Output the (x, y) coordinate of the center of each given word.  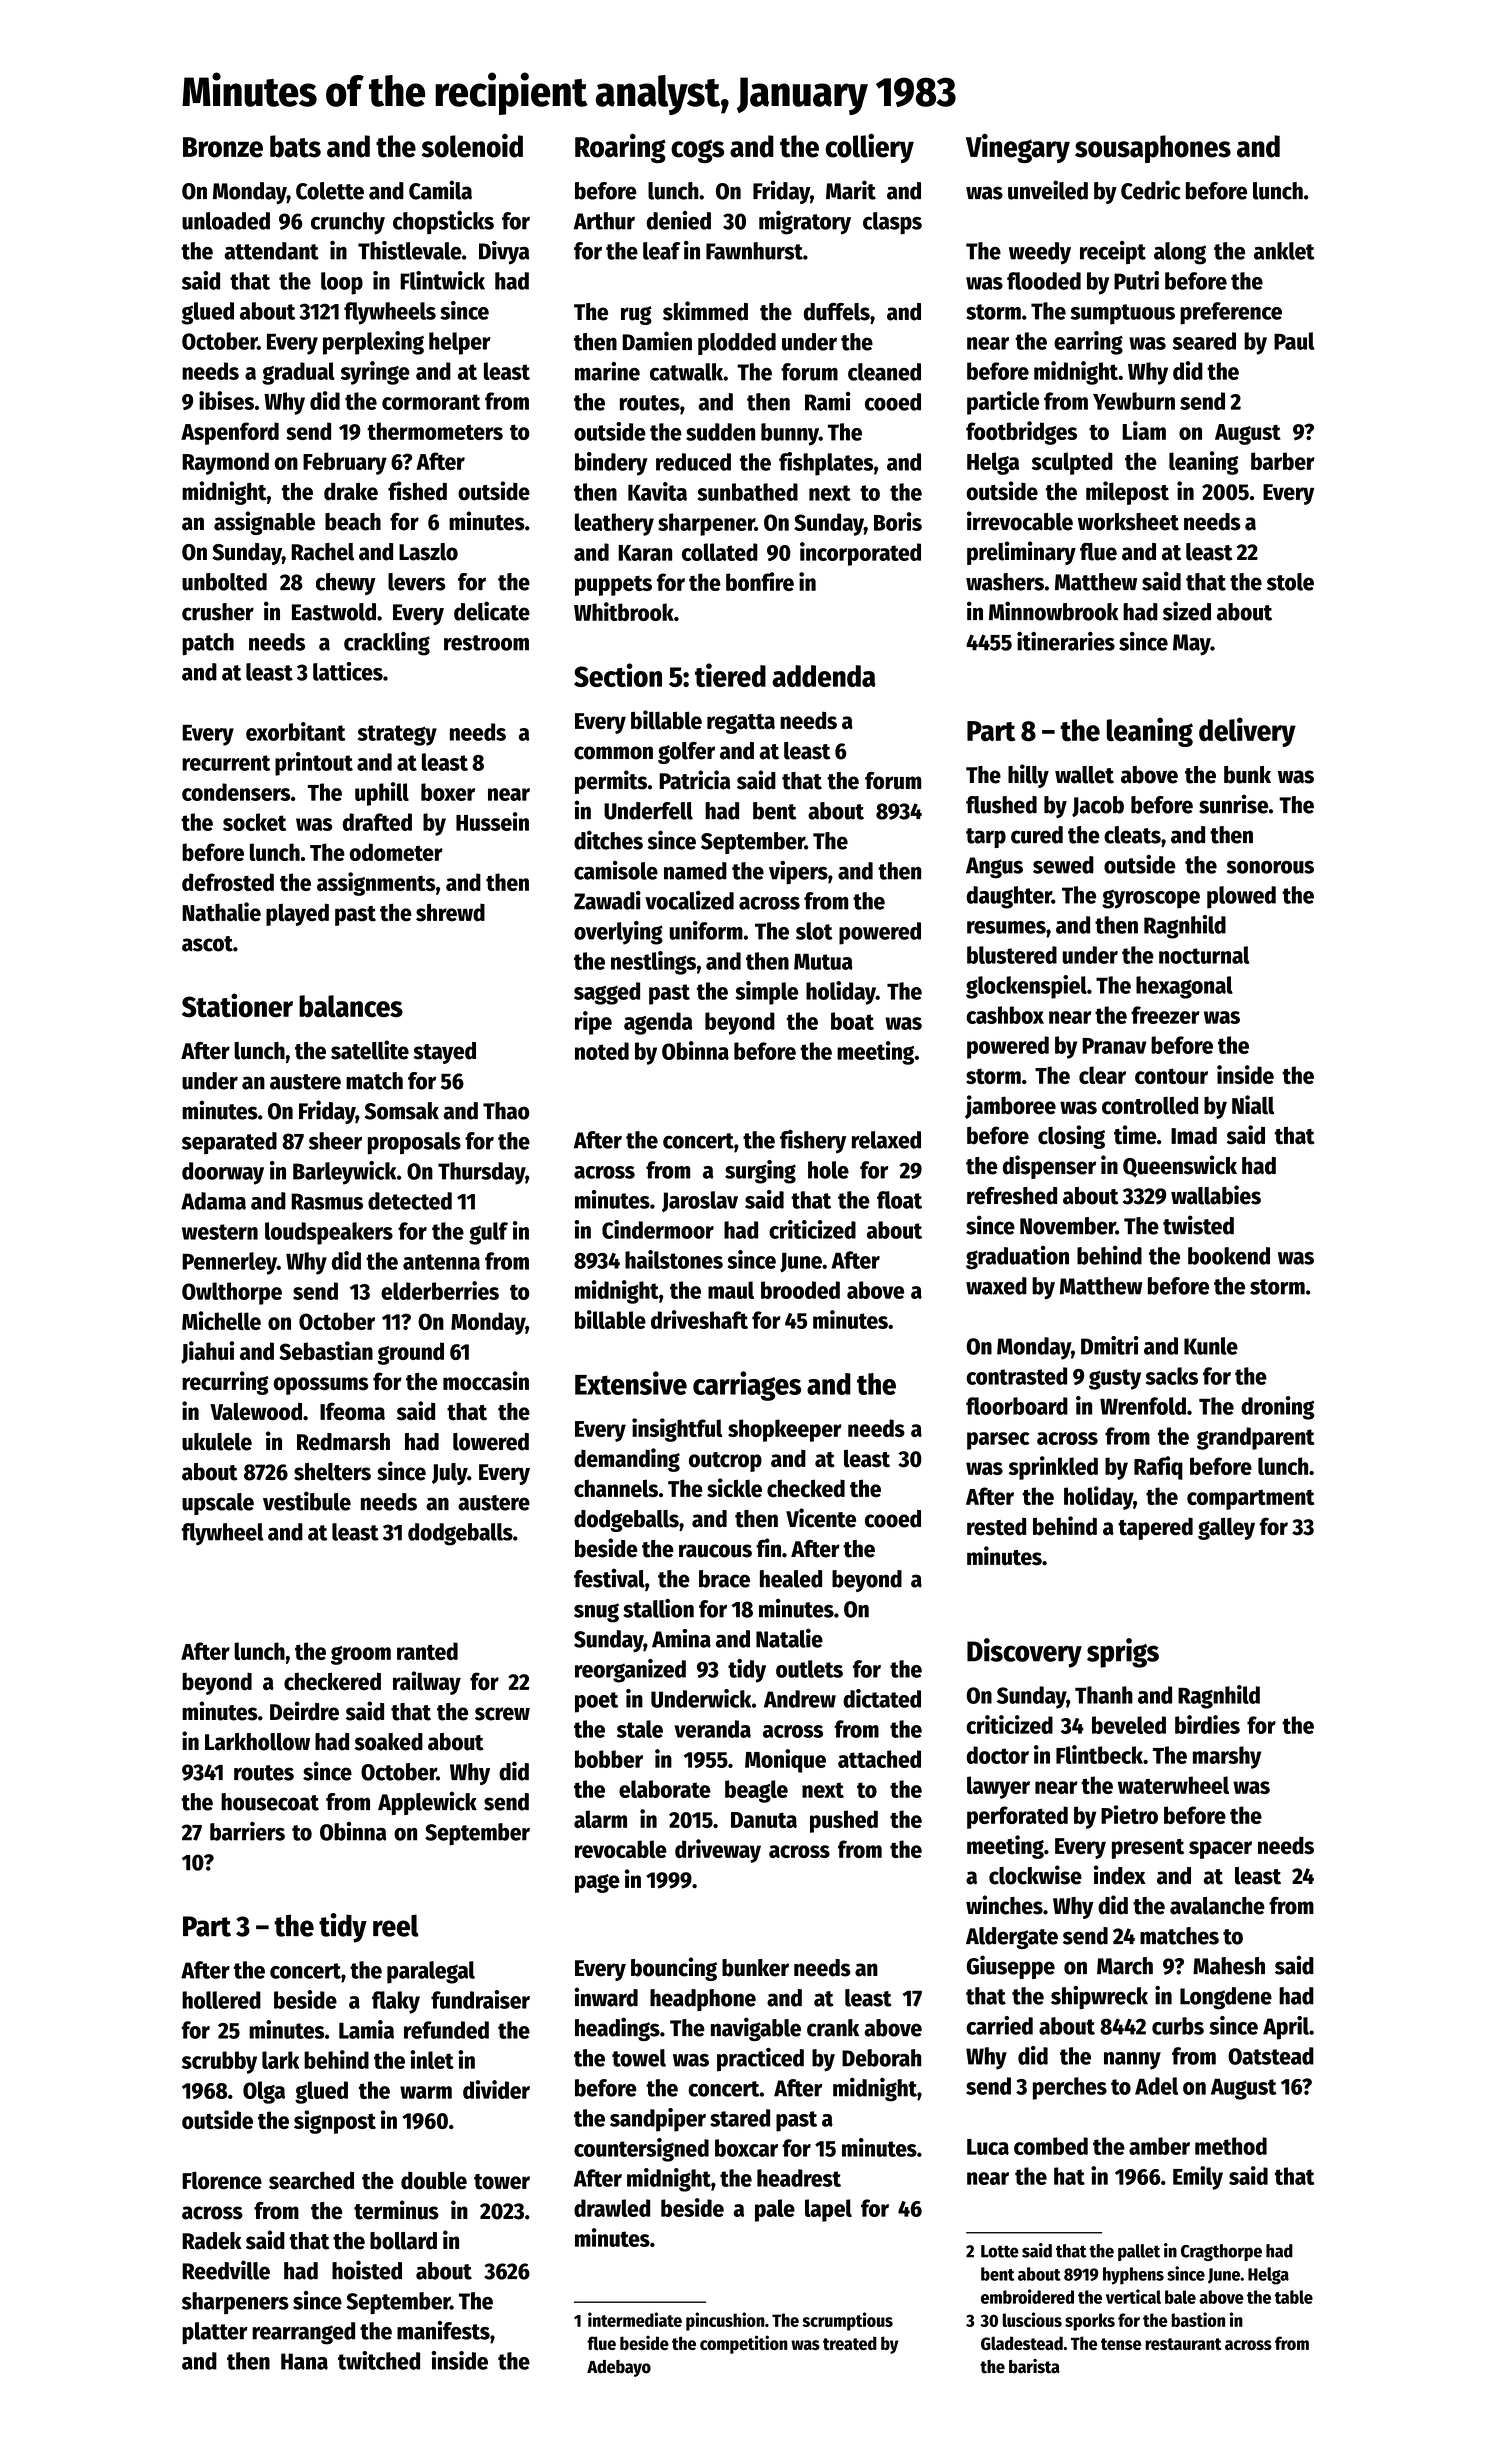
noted (602, 1051)
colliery (869, 148)
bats (295, 146)
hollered (221, 2000)
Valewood (256, 1411)
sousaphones (1153, 149)
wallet (1084, 775)
